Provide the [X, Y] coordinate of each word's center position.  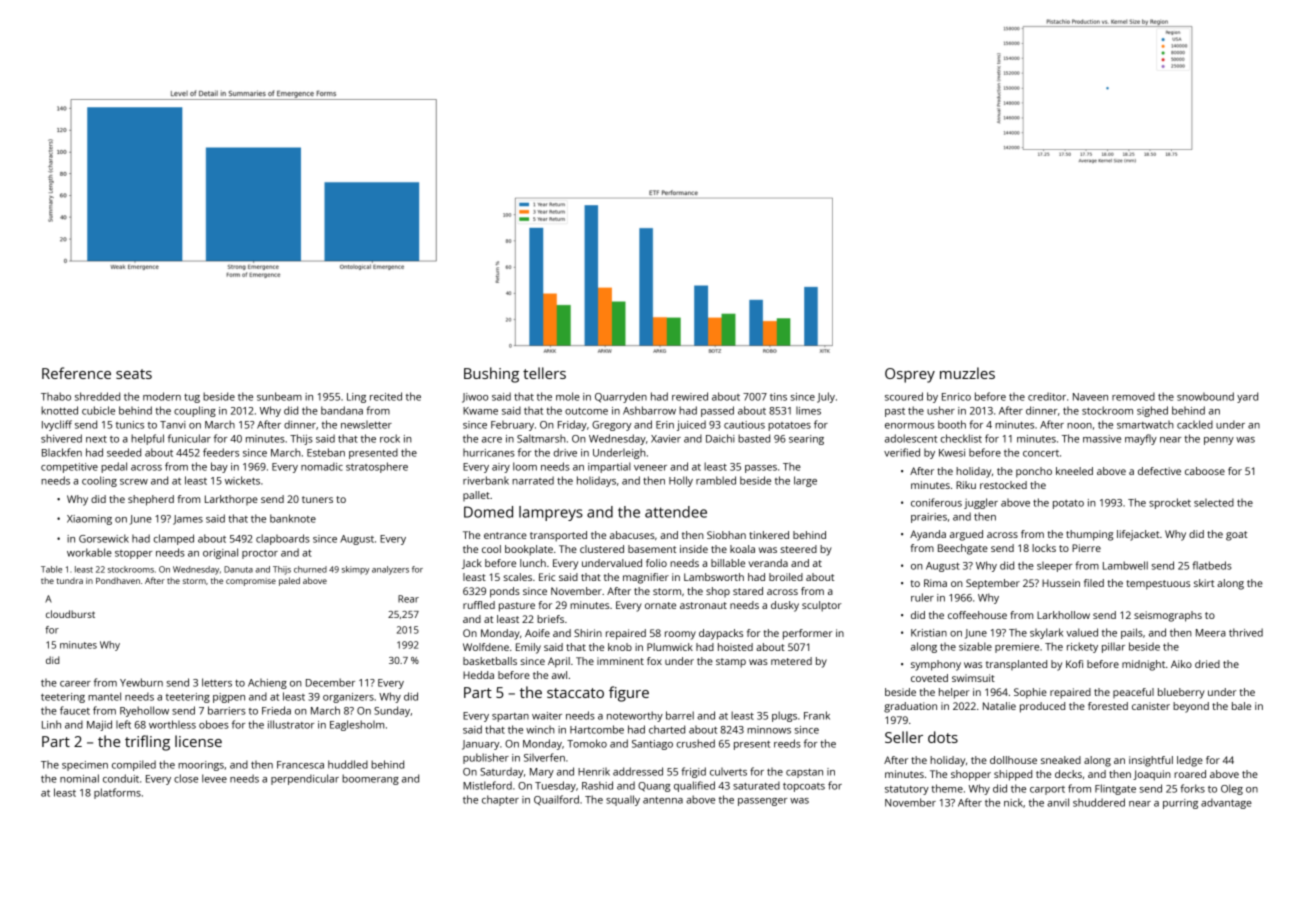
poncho [1034, 472]
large [805, 481]
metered [791, 661]
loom [525, 466]
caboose [1205, 471]
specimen [85, 766]
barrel [680, 715]
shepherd [151, 500]
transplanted [1016, 665]
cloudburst [70, 614]
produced [1042, 707]
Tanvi [173, 425]
